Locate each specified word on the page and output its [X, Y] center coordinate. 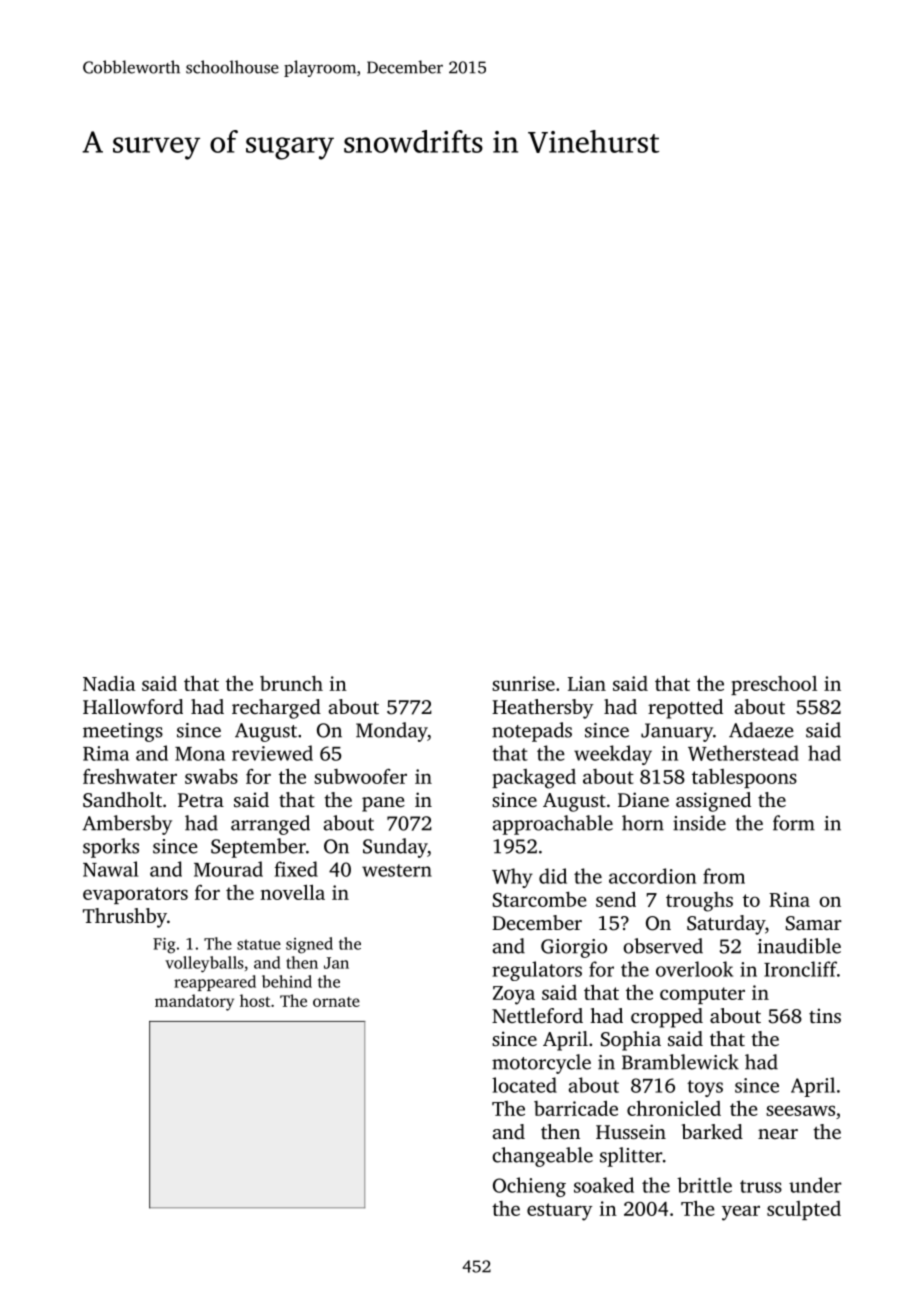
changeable [542, 1157]
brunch [291, 683]
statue [259, 944]
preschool [774, 685]
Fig [164, 946]
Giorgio [574, 948]
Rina [789, 899]
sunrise [523, 683]
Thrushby [125, 918]
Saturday [726, 925]
